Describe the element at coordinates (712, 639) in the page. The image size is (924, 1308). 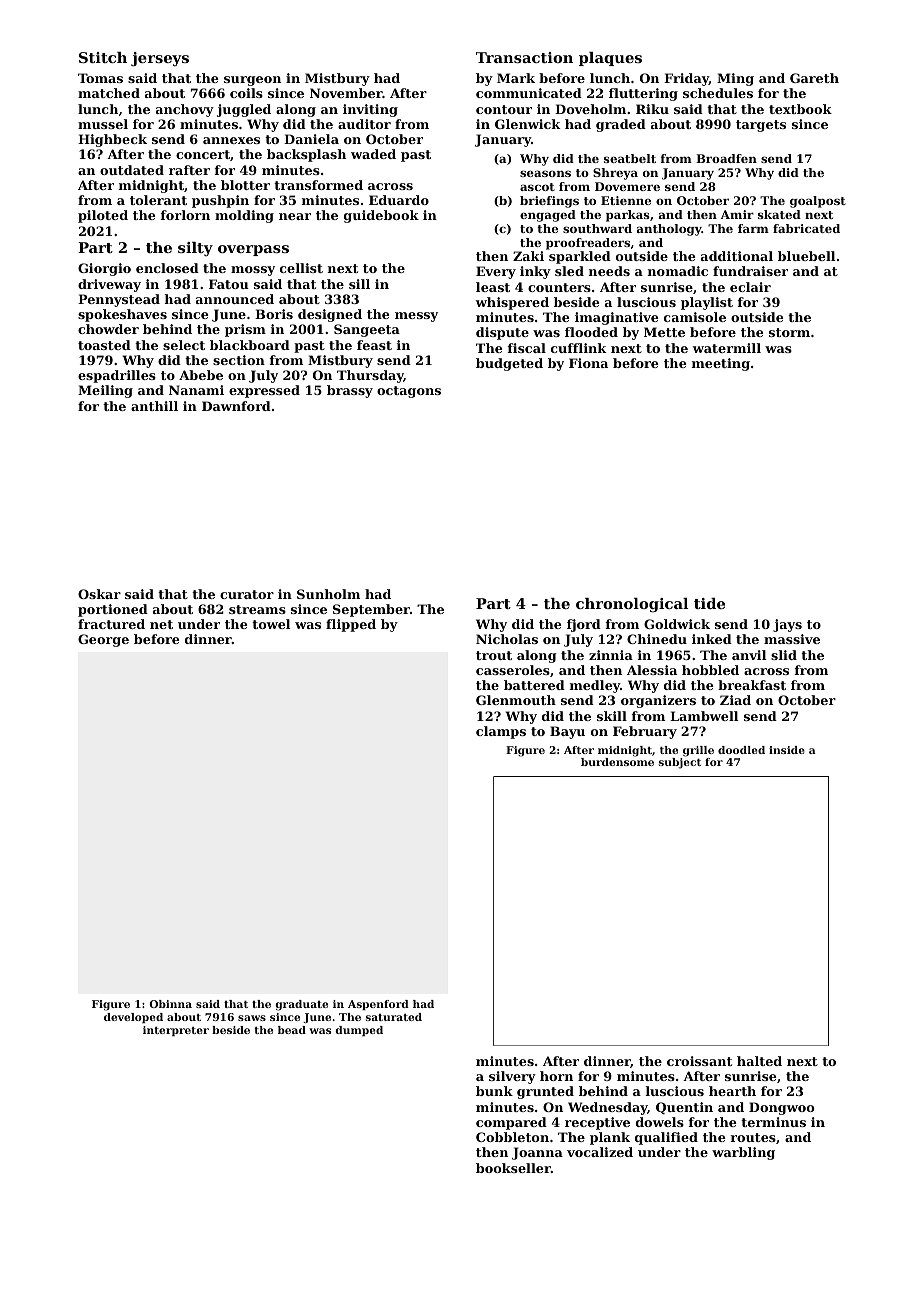
I see `inked` at that location.
